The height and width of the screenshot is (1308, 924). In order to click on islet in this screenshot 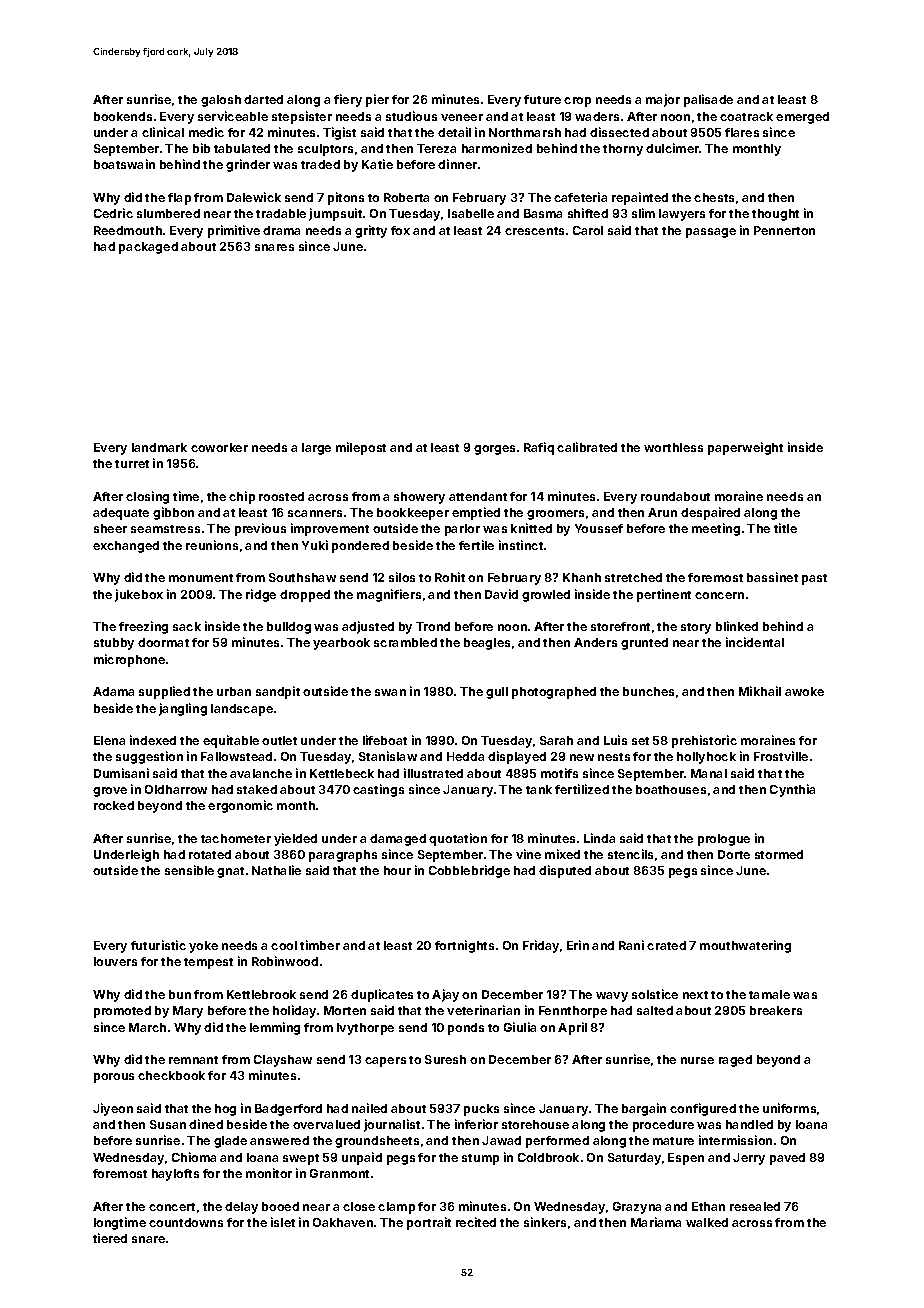, I will do `click(283, 1222)`.
